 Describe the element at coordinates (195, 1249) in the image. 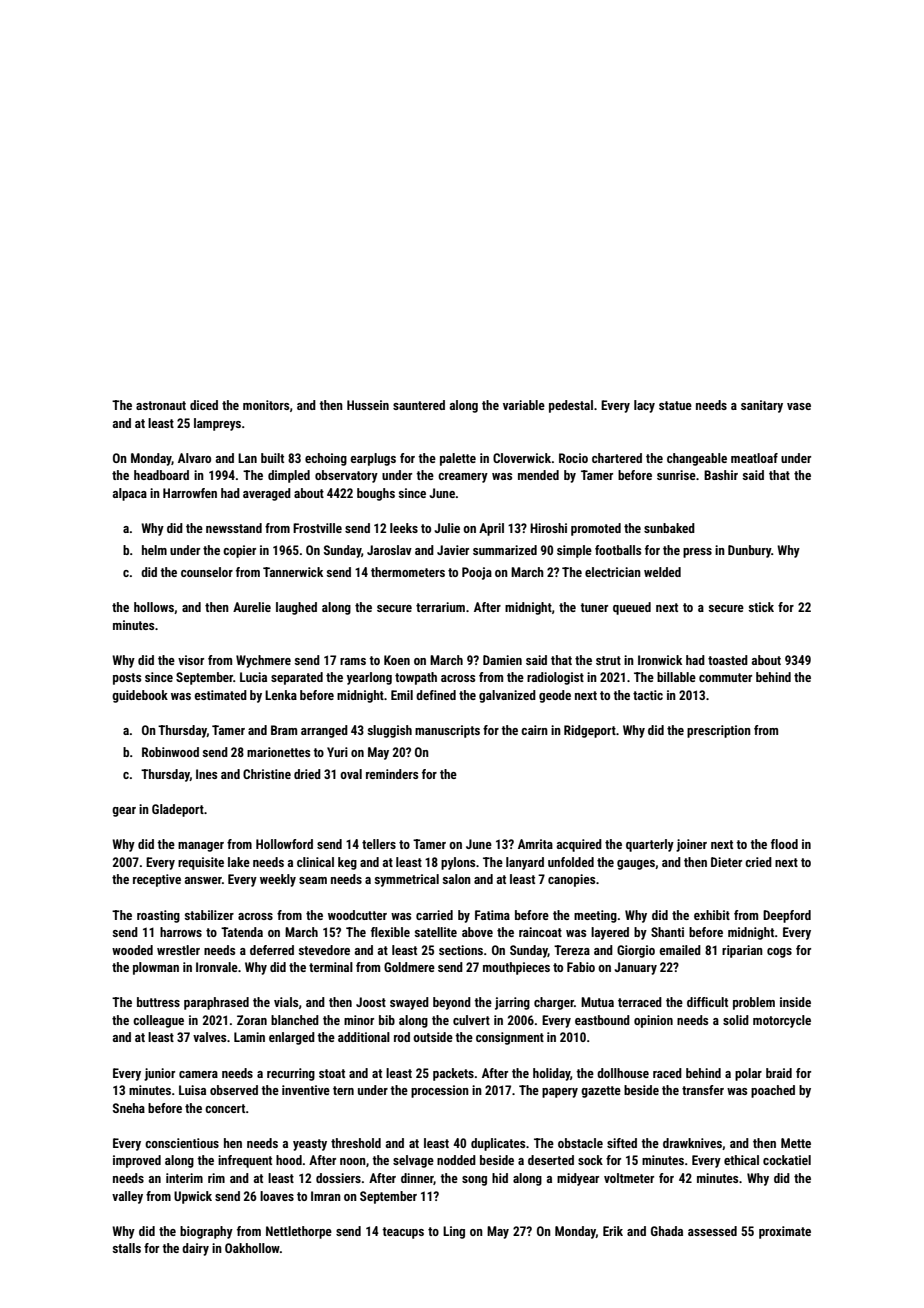

I see `dairy` at that location.
